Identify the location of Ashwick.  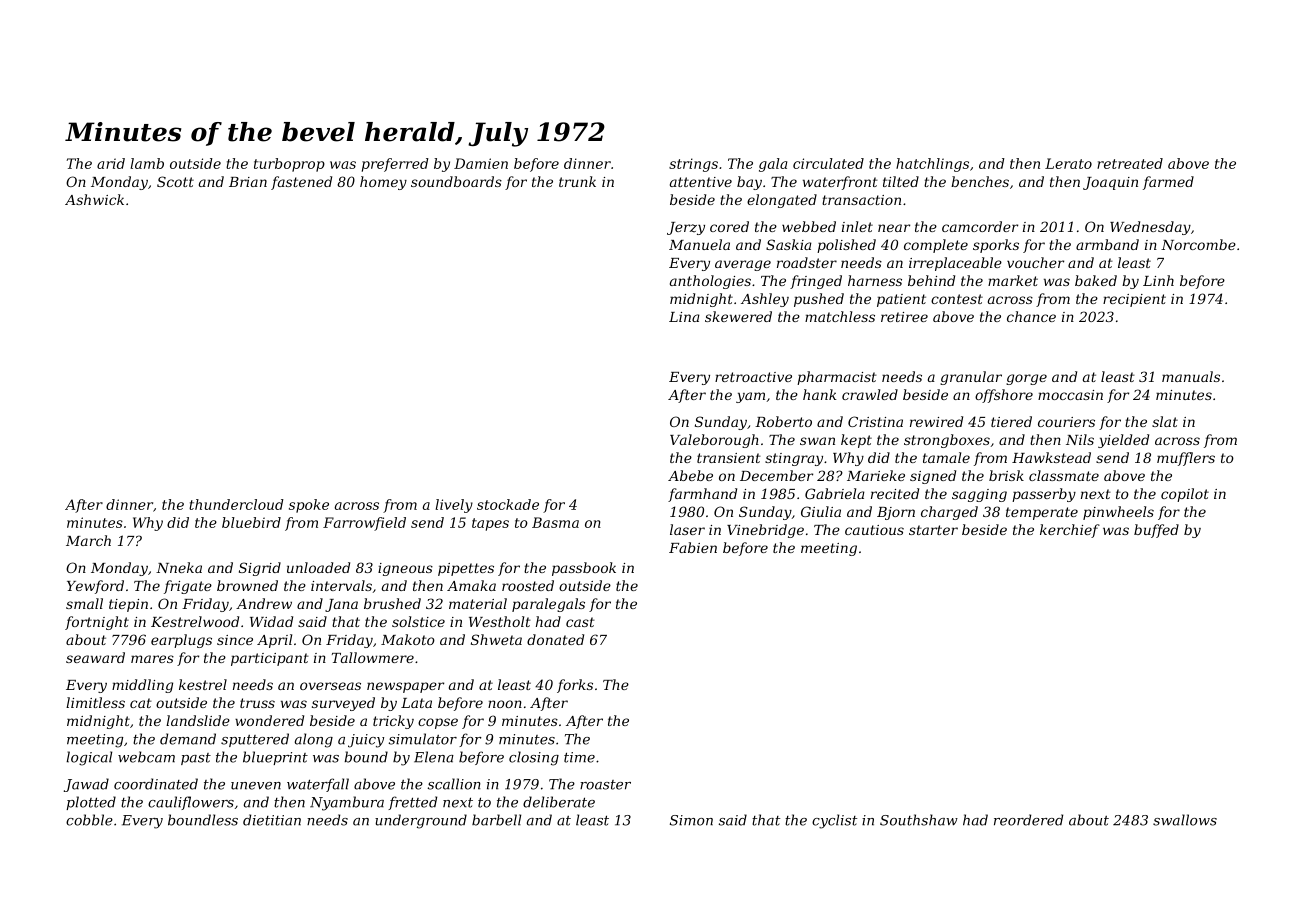
(94, 199).
